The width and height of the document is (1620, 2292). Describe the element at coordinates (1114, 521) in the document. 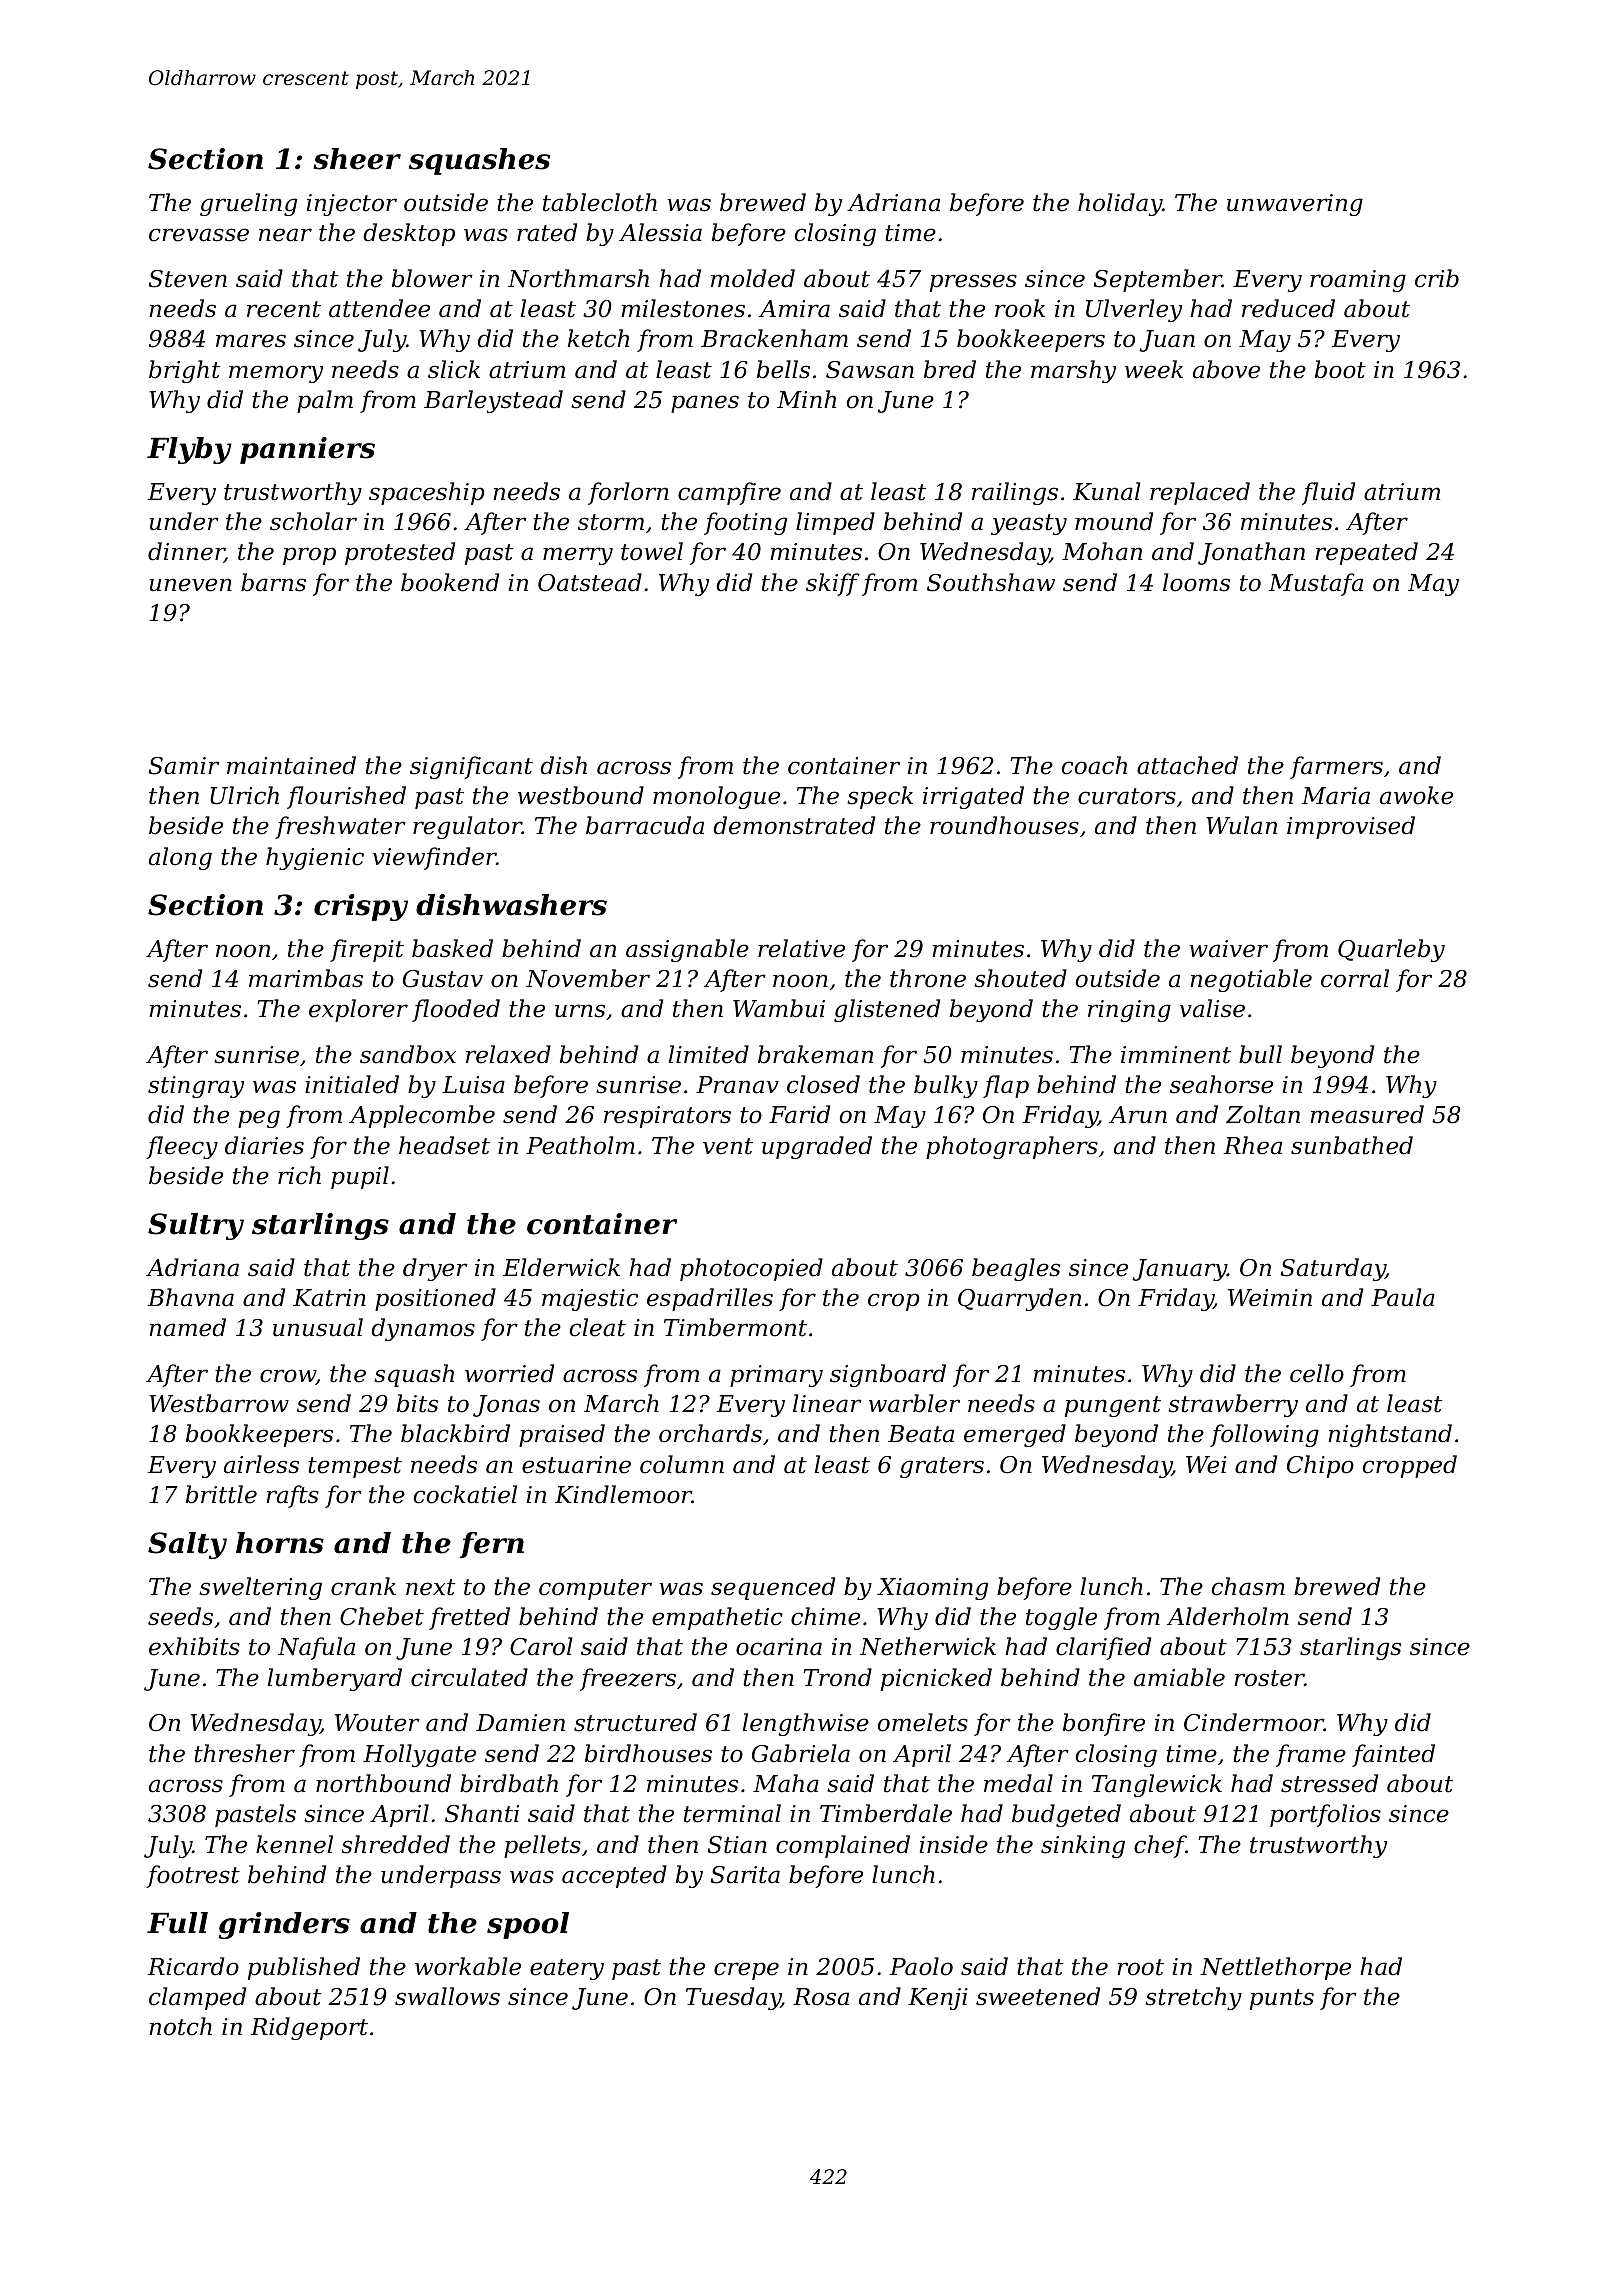

I see `mound` at that location.
